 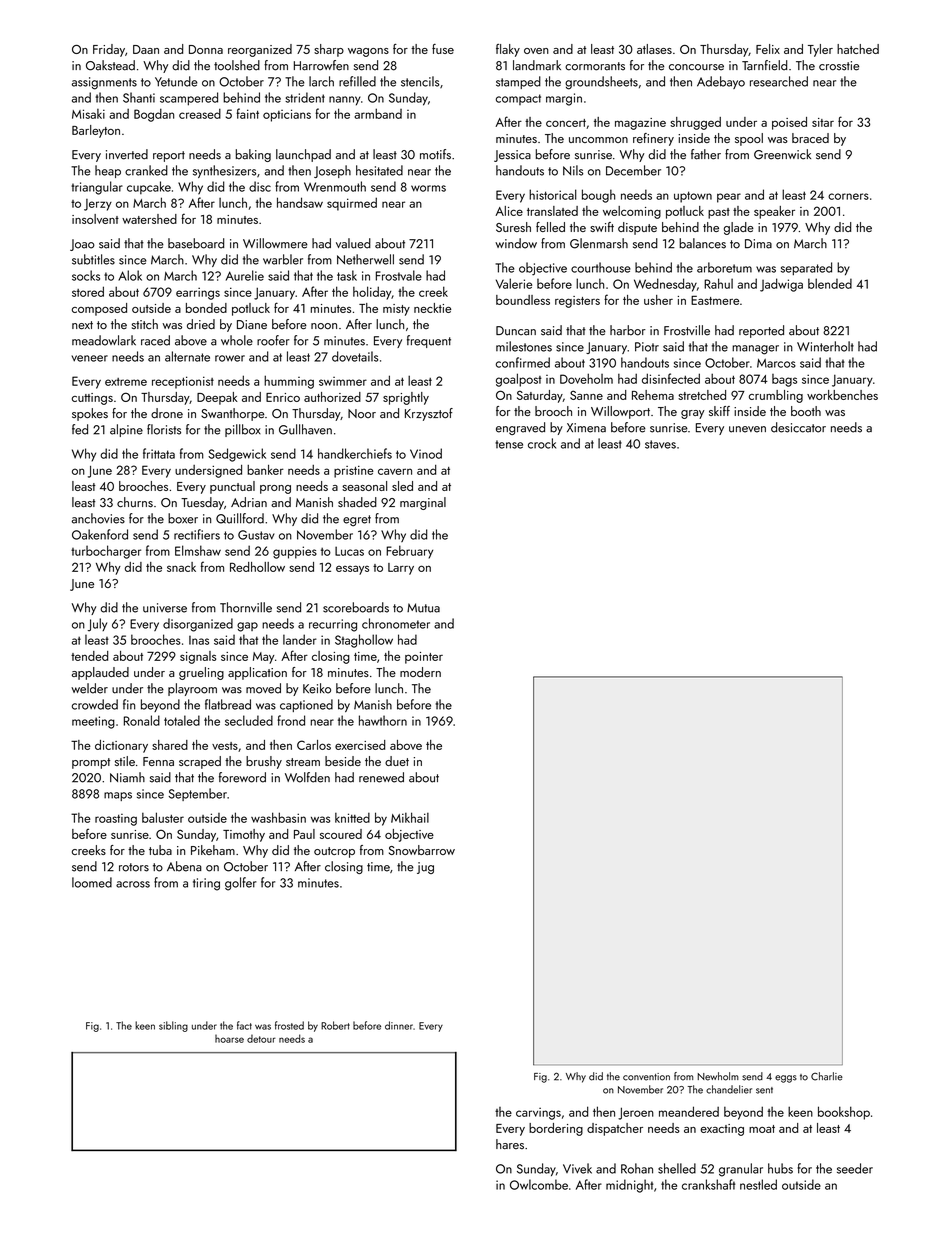 I want to click on reorganized, so click(x=260, y=50).
